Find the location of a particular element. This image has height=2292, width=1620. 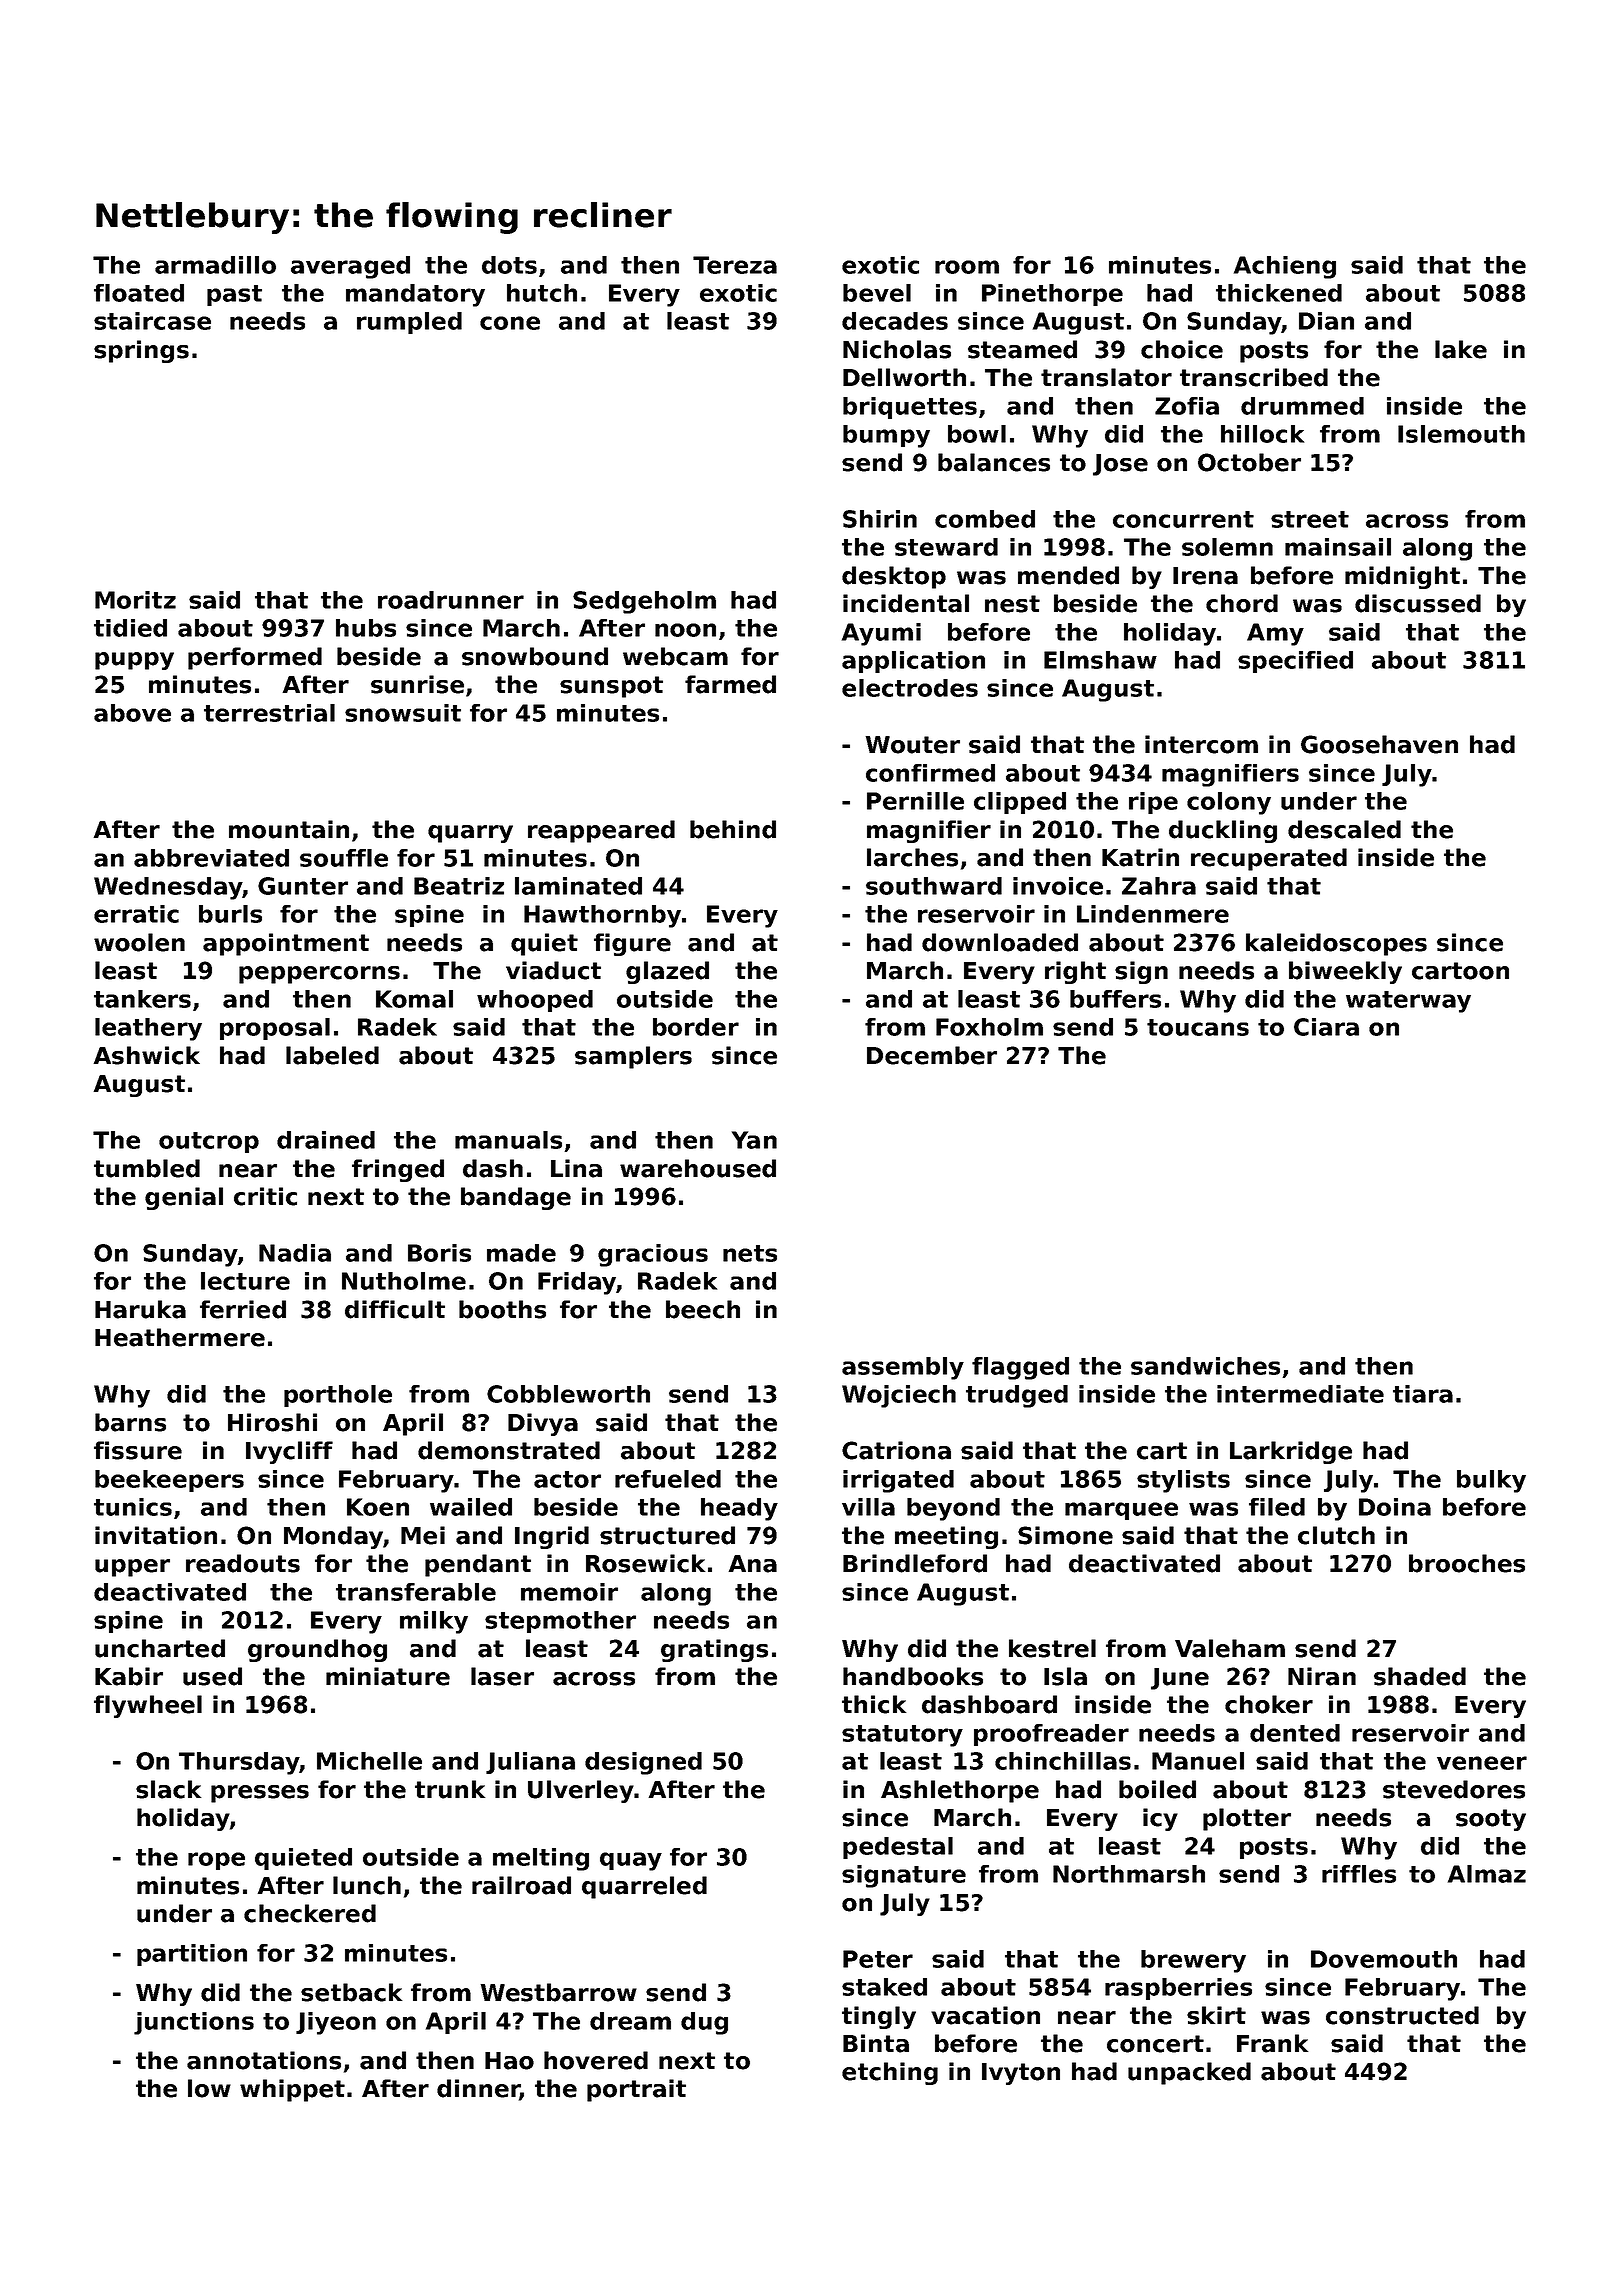

Hao is located at coordinates (509, 2061).
